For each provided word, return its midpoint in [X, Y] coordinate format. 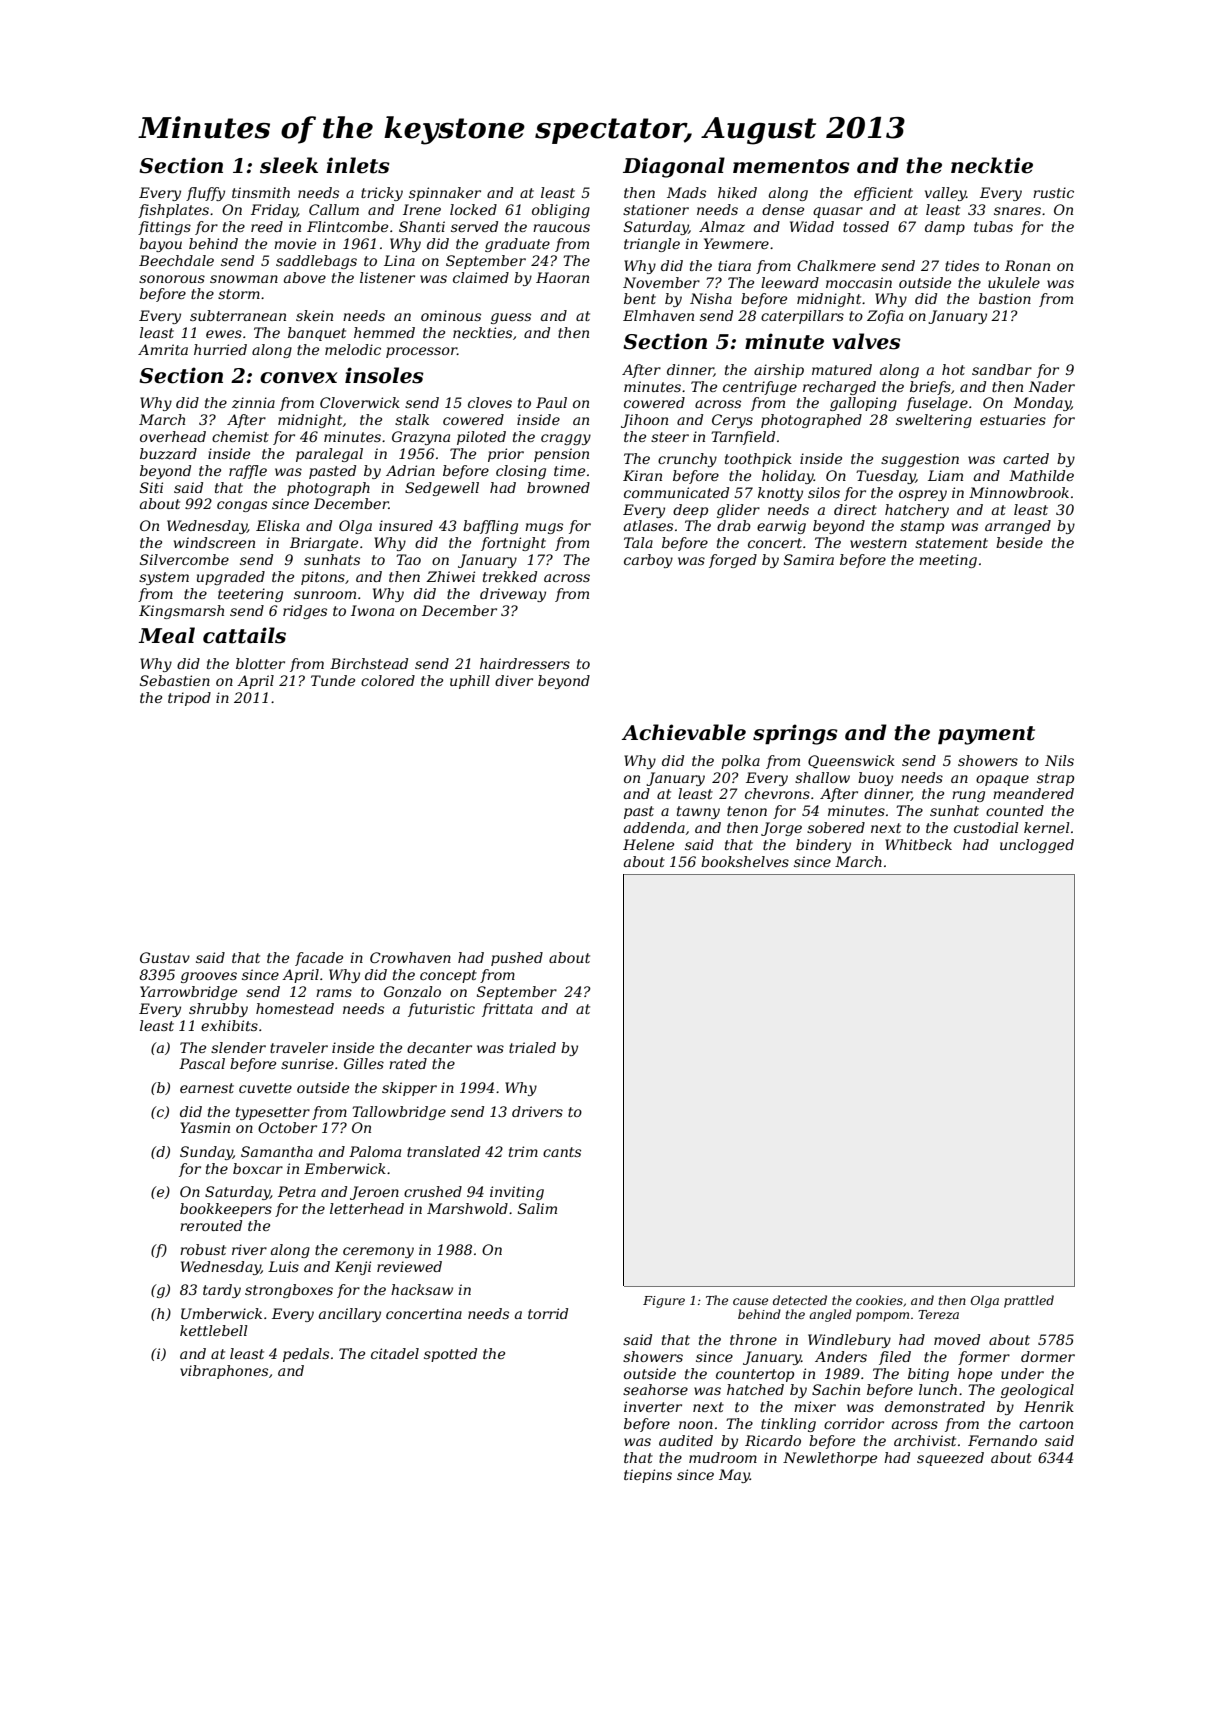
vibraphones [224, 1372]
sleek [289, 165]
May [734, 1476]
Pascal [202, 1063]
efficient [883, 194]
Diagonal [674, 167]
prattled [1029, 1301]
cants [562, 1152]
